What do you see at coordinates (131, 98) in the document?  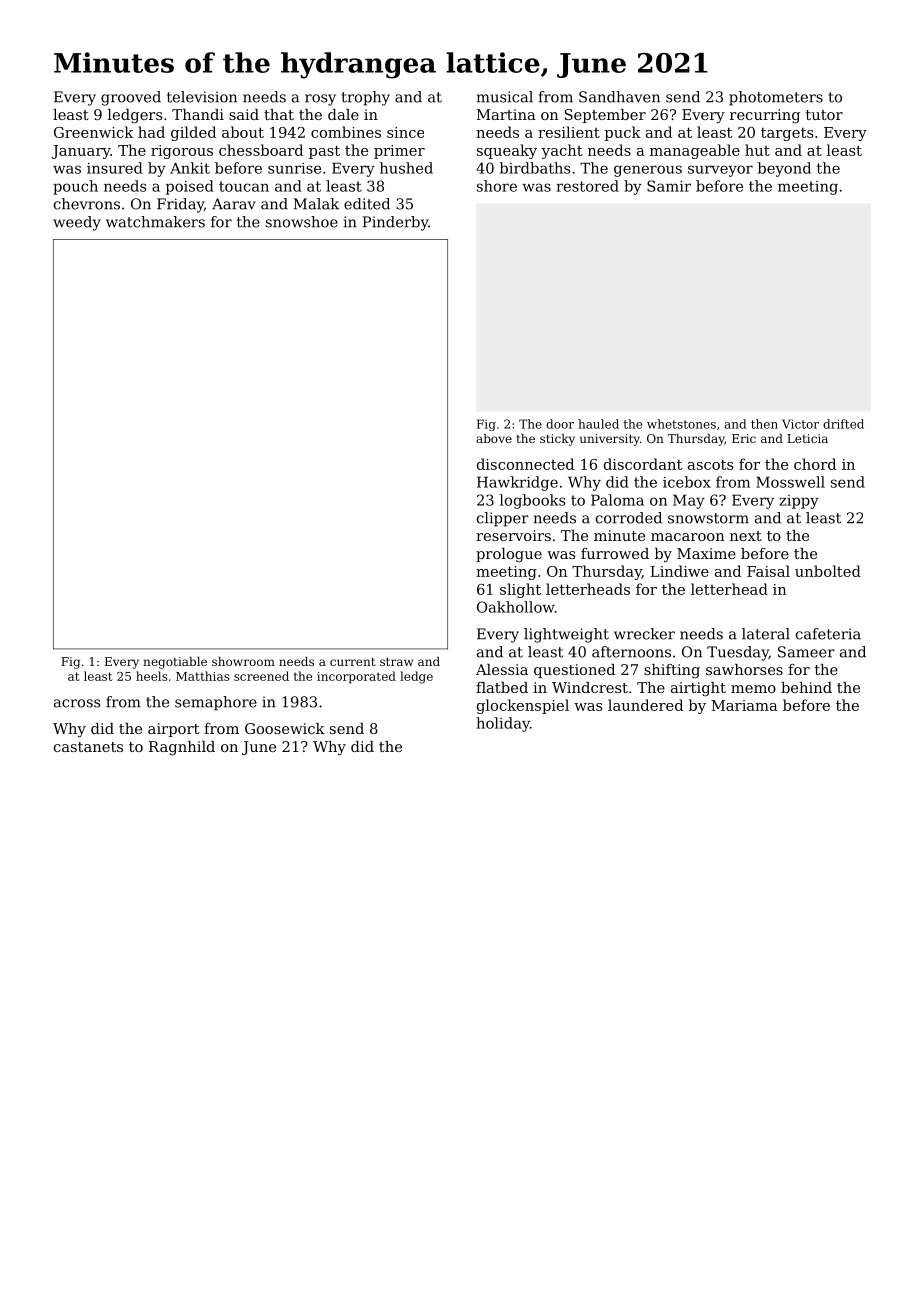 I see `grooved` at bounding box center [131, 98].
